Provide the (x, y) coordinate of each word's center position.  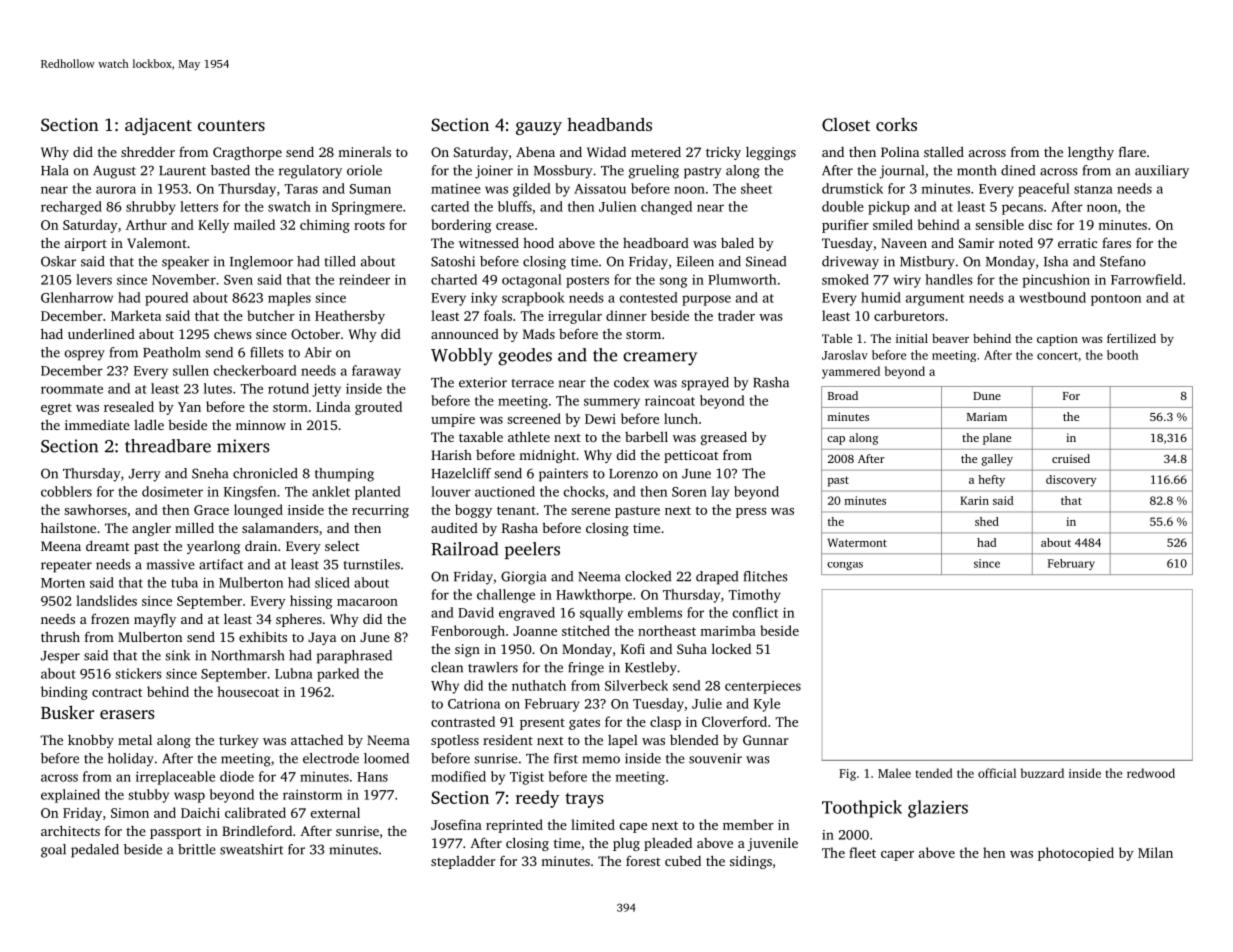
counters (231, 125)
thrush (60, 637)
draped (717, 578)
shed (987, 521)
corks (896, 124)
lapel (623, 741)
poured (166, 299)
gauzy (539, 128)
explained (70, 796)
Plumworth (742, 279)
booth (1122, 355)
